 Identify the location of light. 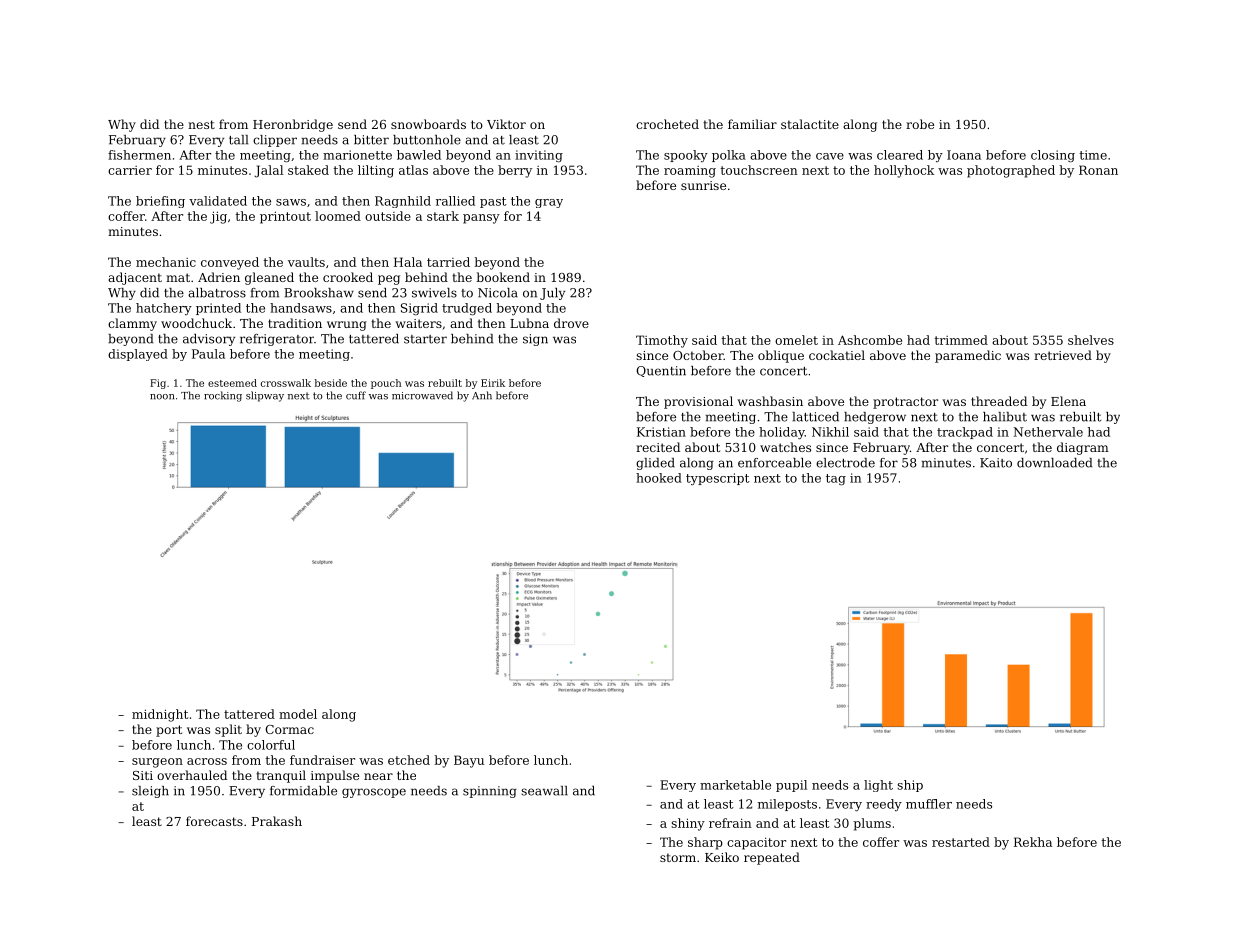
(878, 786).
